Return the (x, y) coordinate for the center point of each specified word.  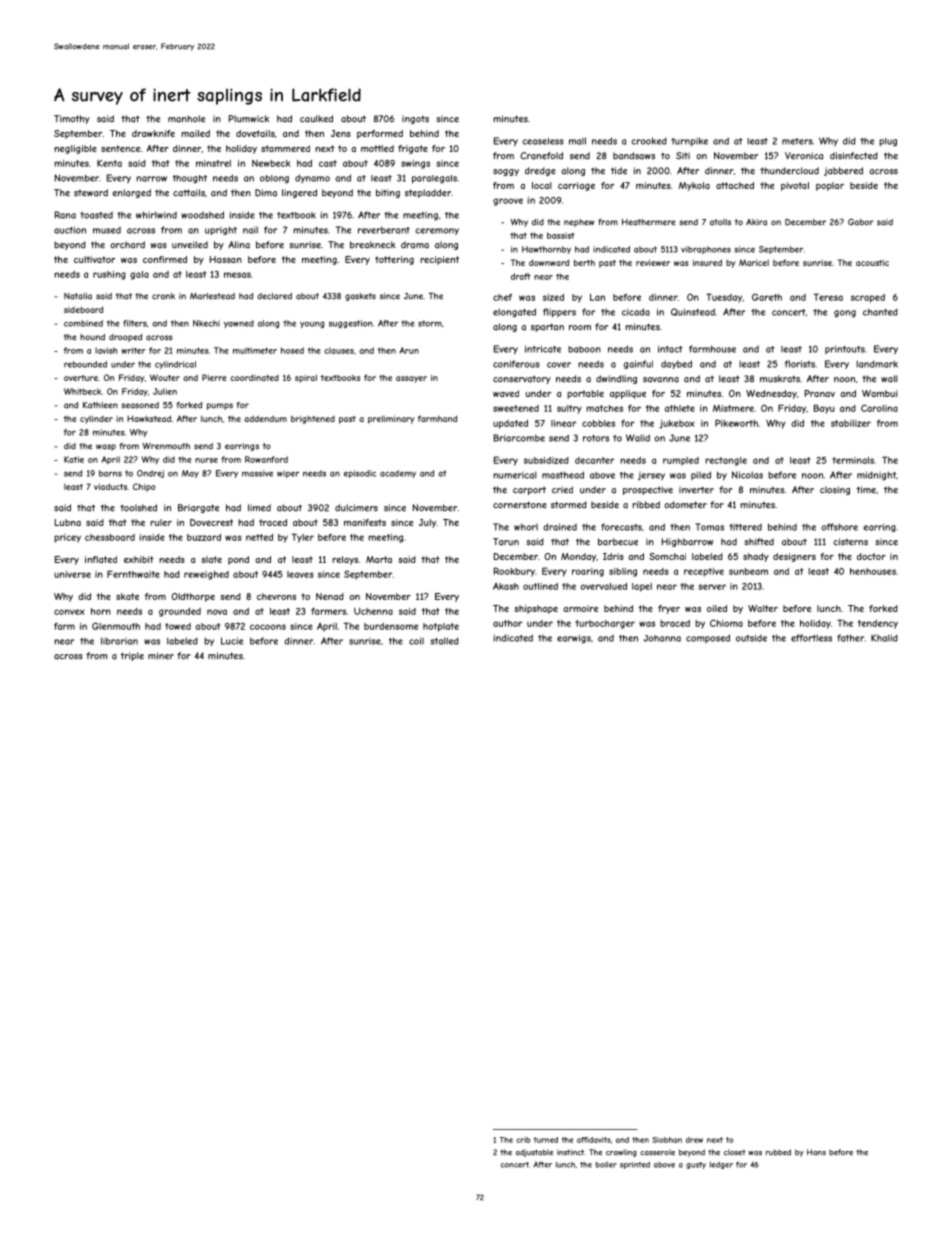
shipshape (536, 609)
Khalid (884, 638)
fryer (669, 609)
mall (577, 141)
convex (69, 612)
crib (523, 1140)
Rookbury (514, 572)
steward (91, 193)
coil (416, 641)
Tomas (709, 527)
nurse (206, 460)
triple (132, 656)
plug (888, 142)
